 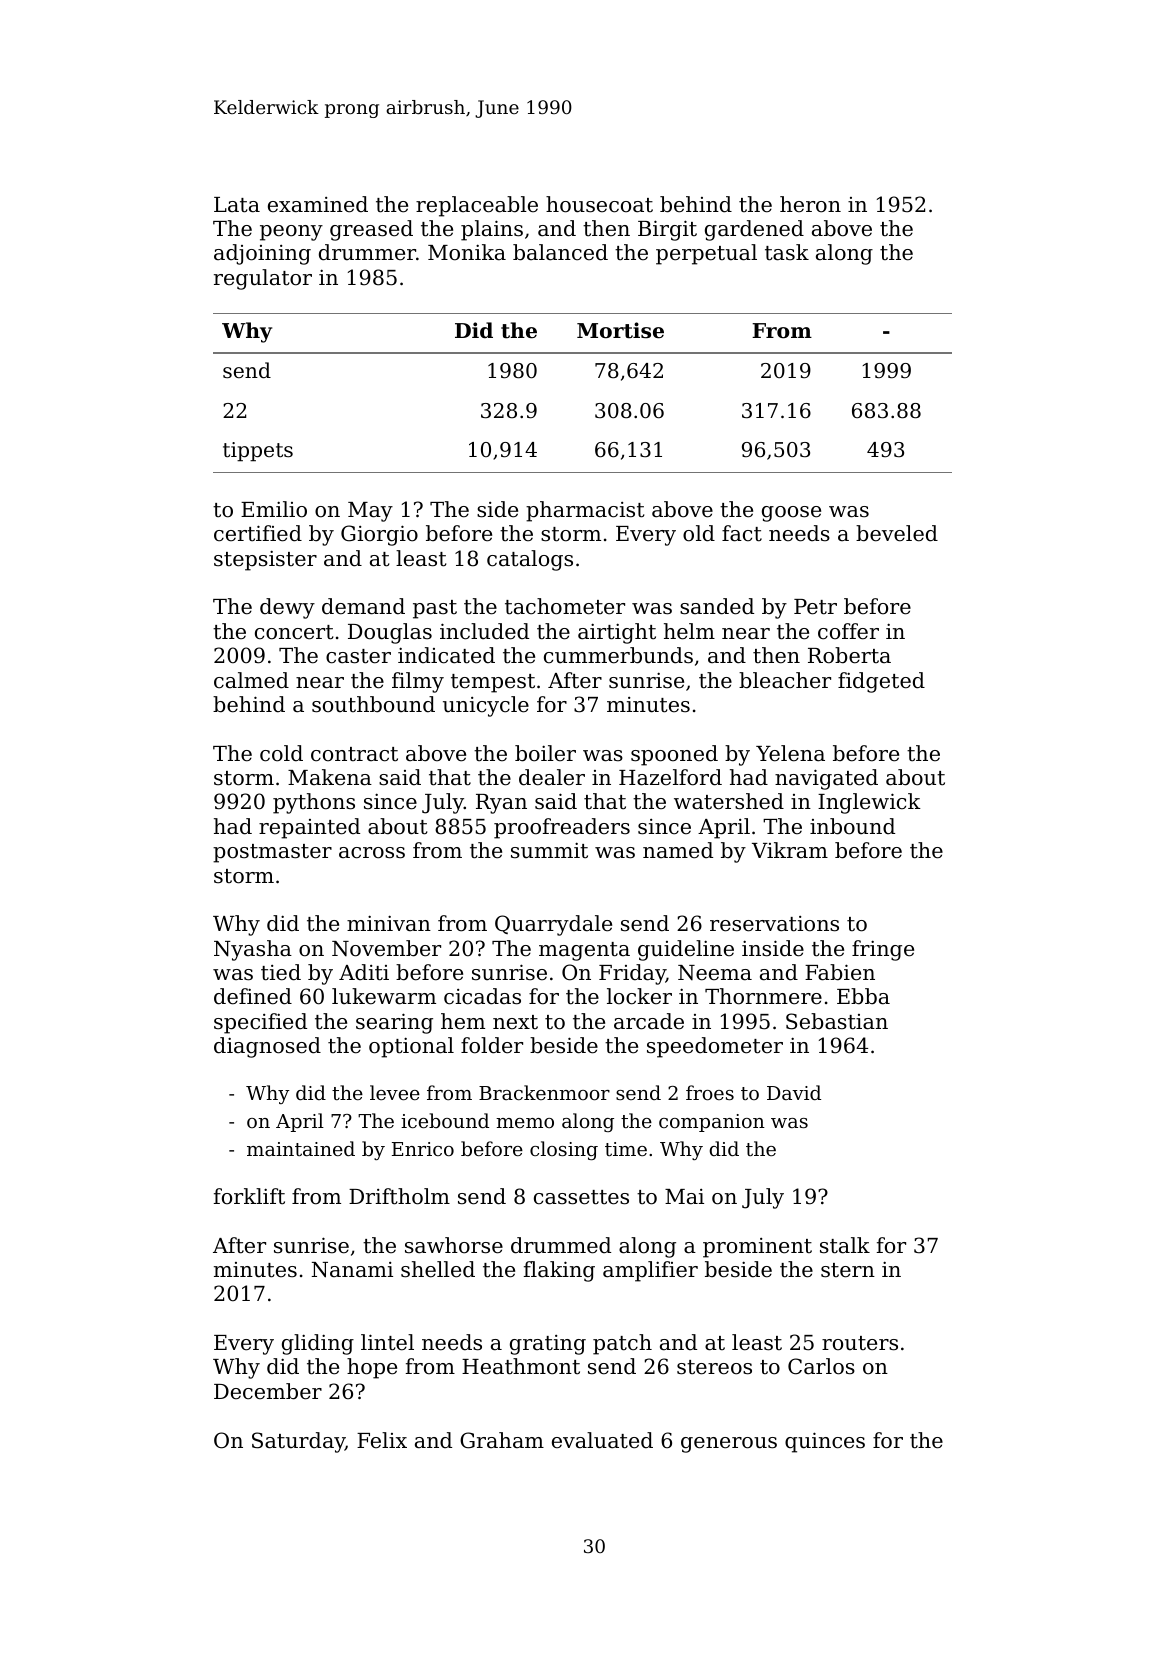 What do you see at coordinates (318, 204) in the screenshot?
I see `examined` at bounding box center [318, 204].
